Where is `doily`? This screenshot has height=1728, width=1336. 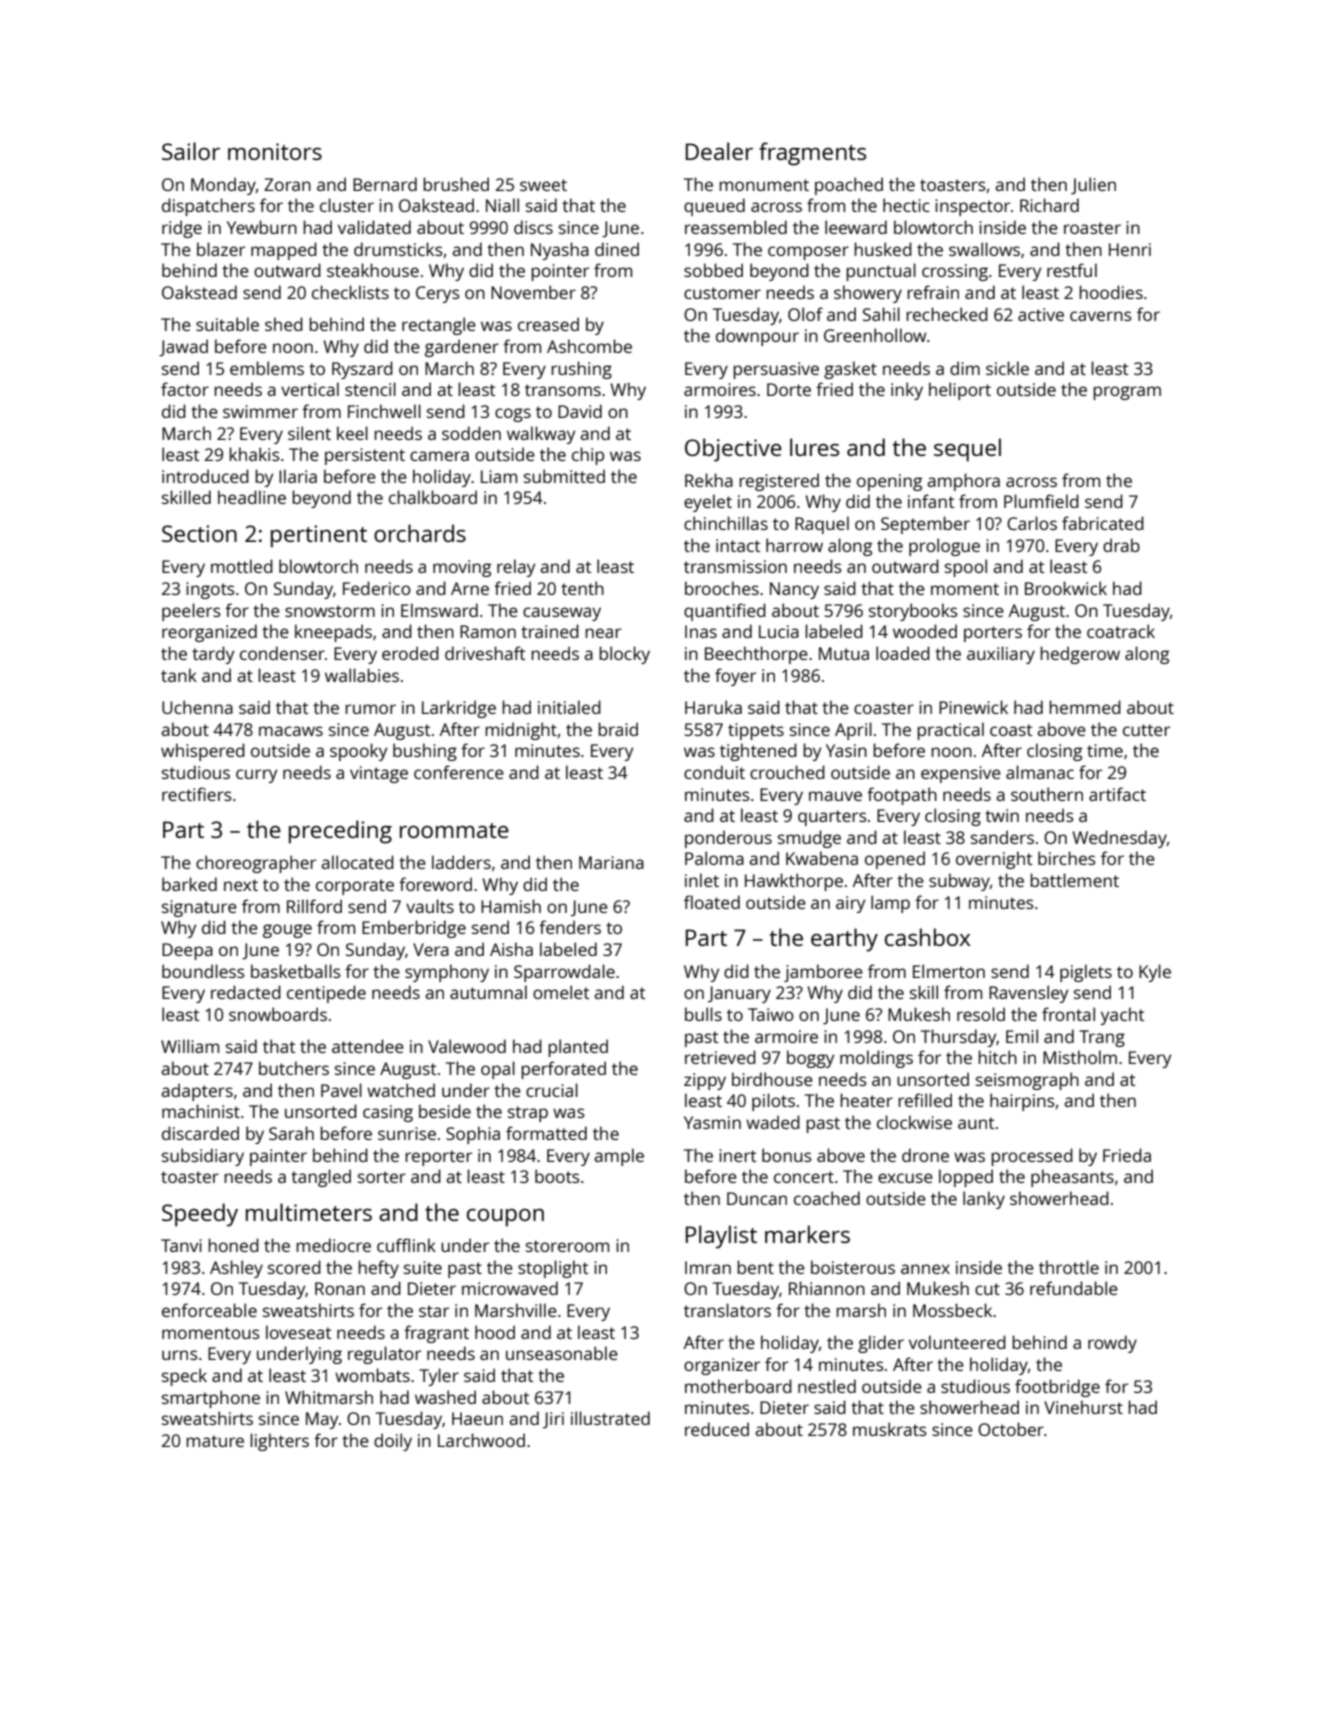
doily is located at coordinates (393, 1442).
